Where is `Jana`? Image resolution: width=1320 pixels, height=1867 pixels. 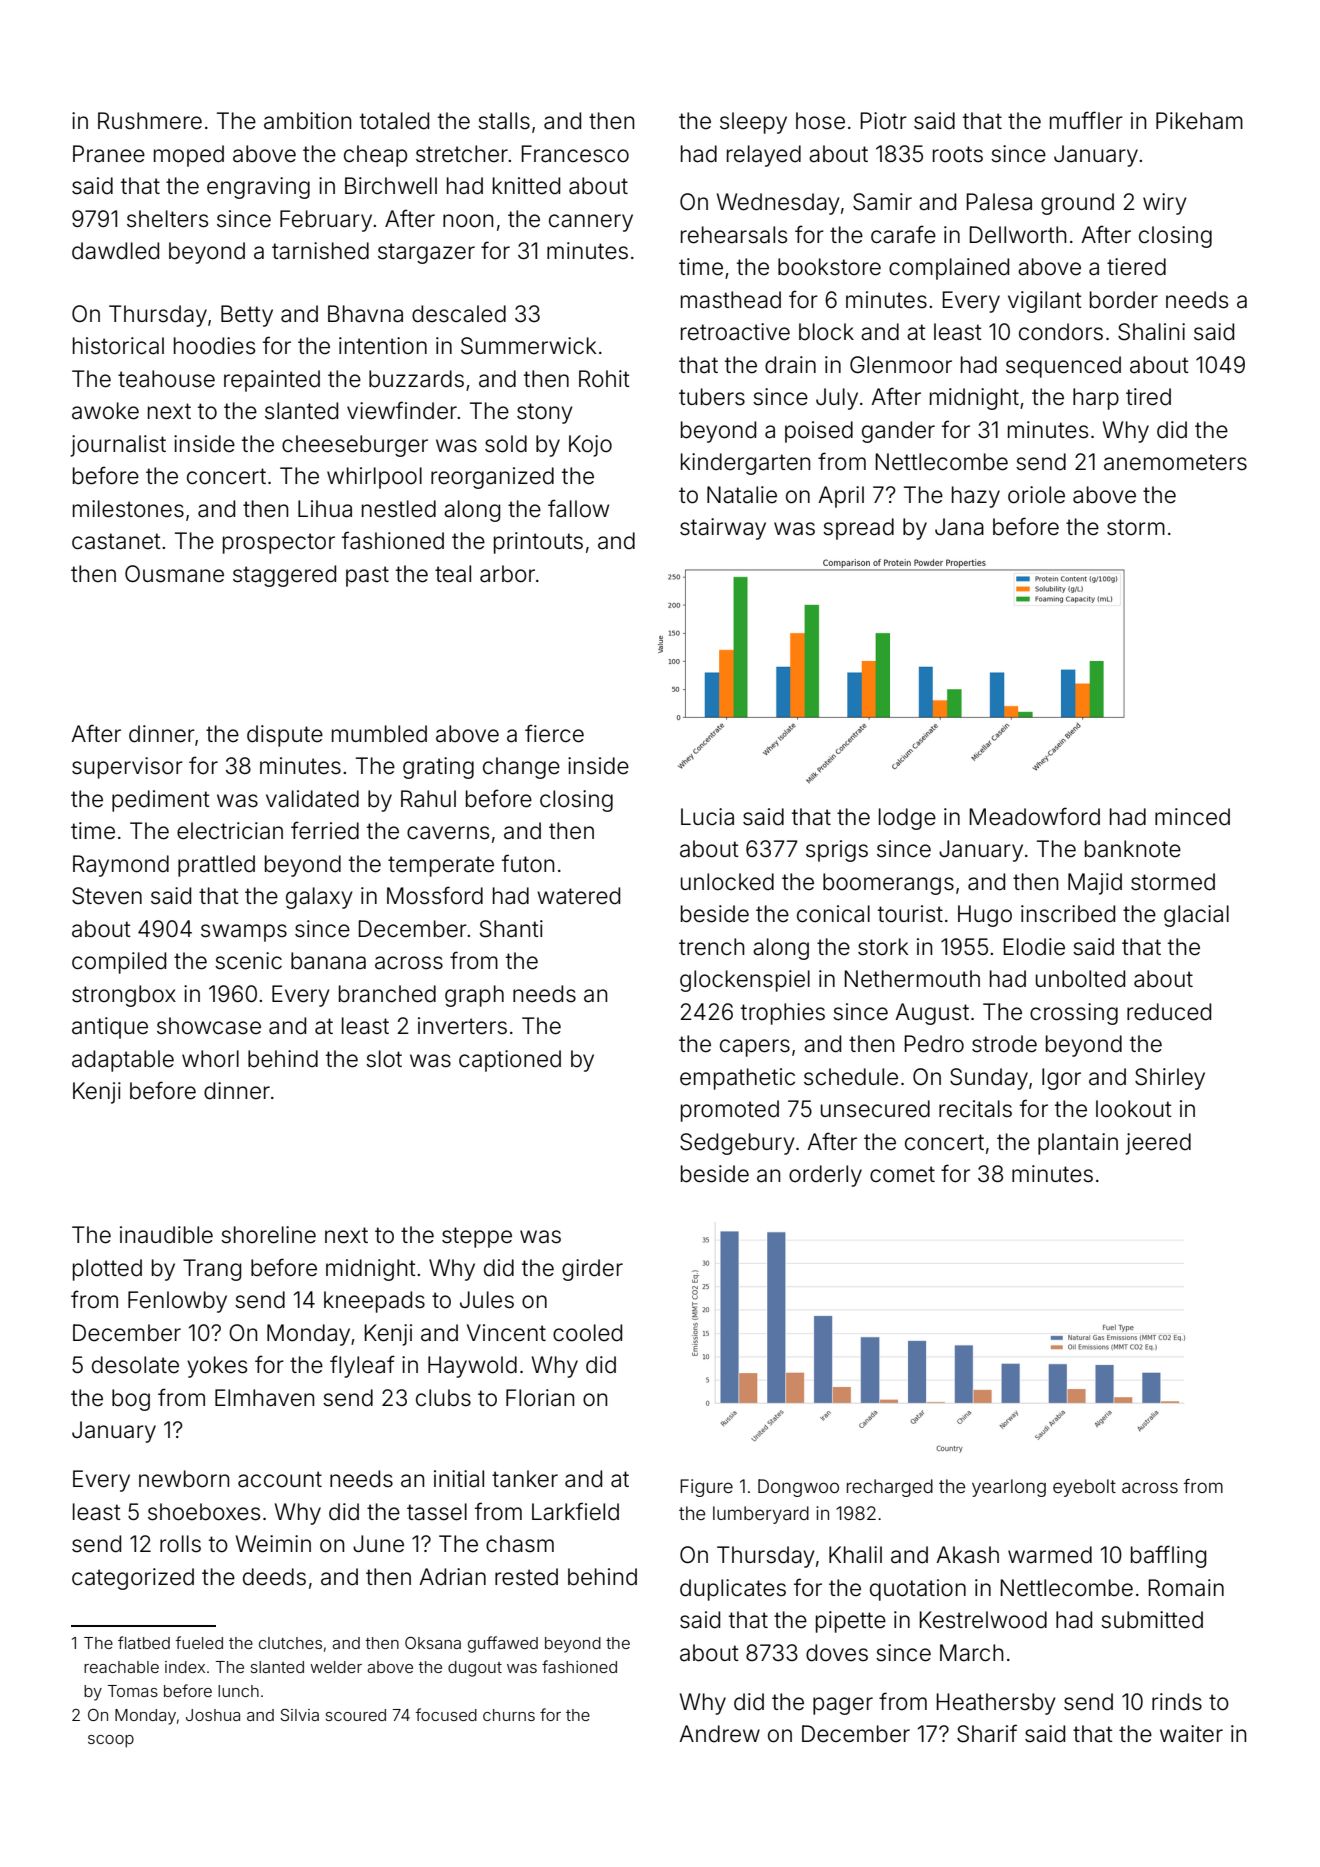 Jana is located at coordinates (959, 527).
